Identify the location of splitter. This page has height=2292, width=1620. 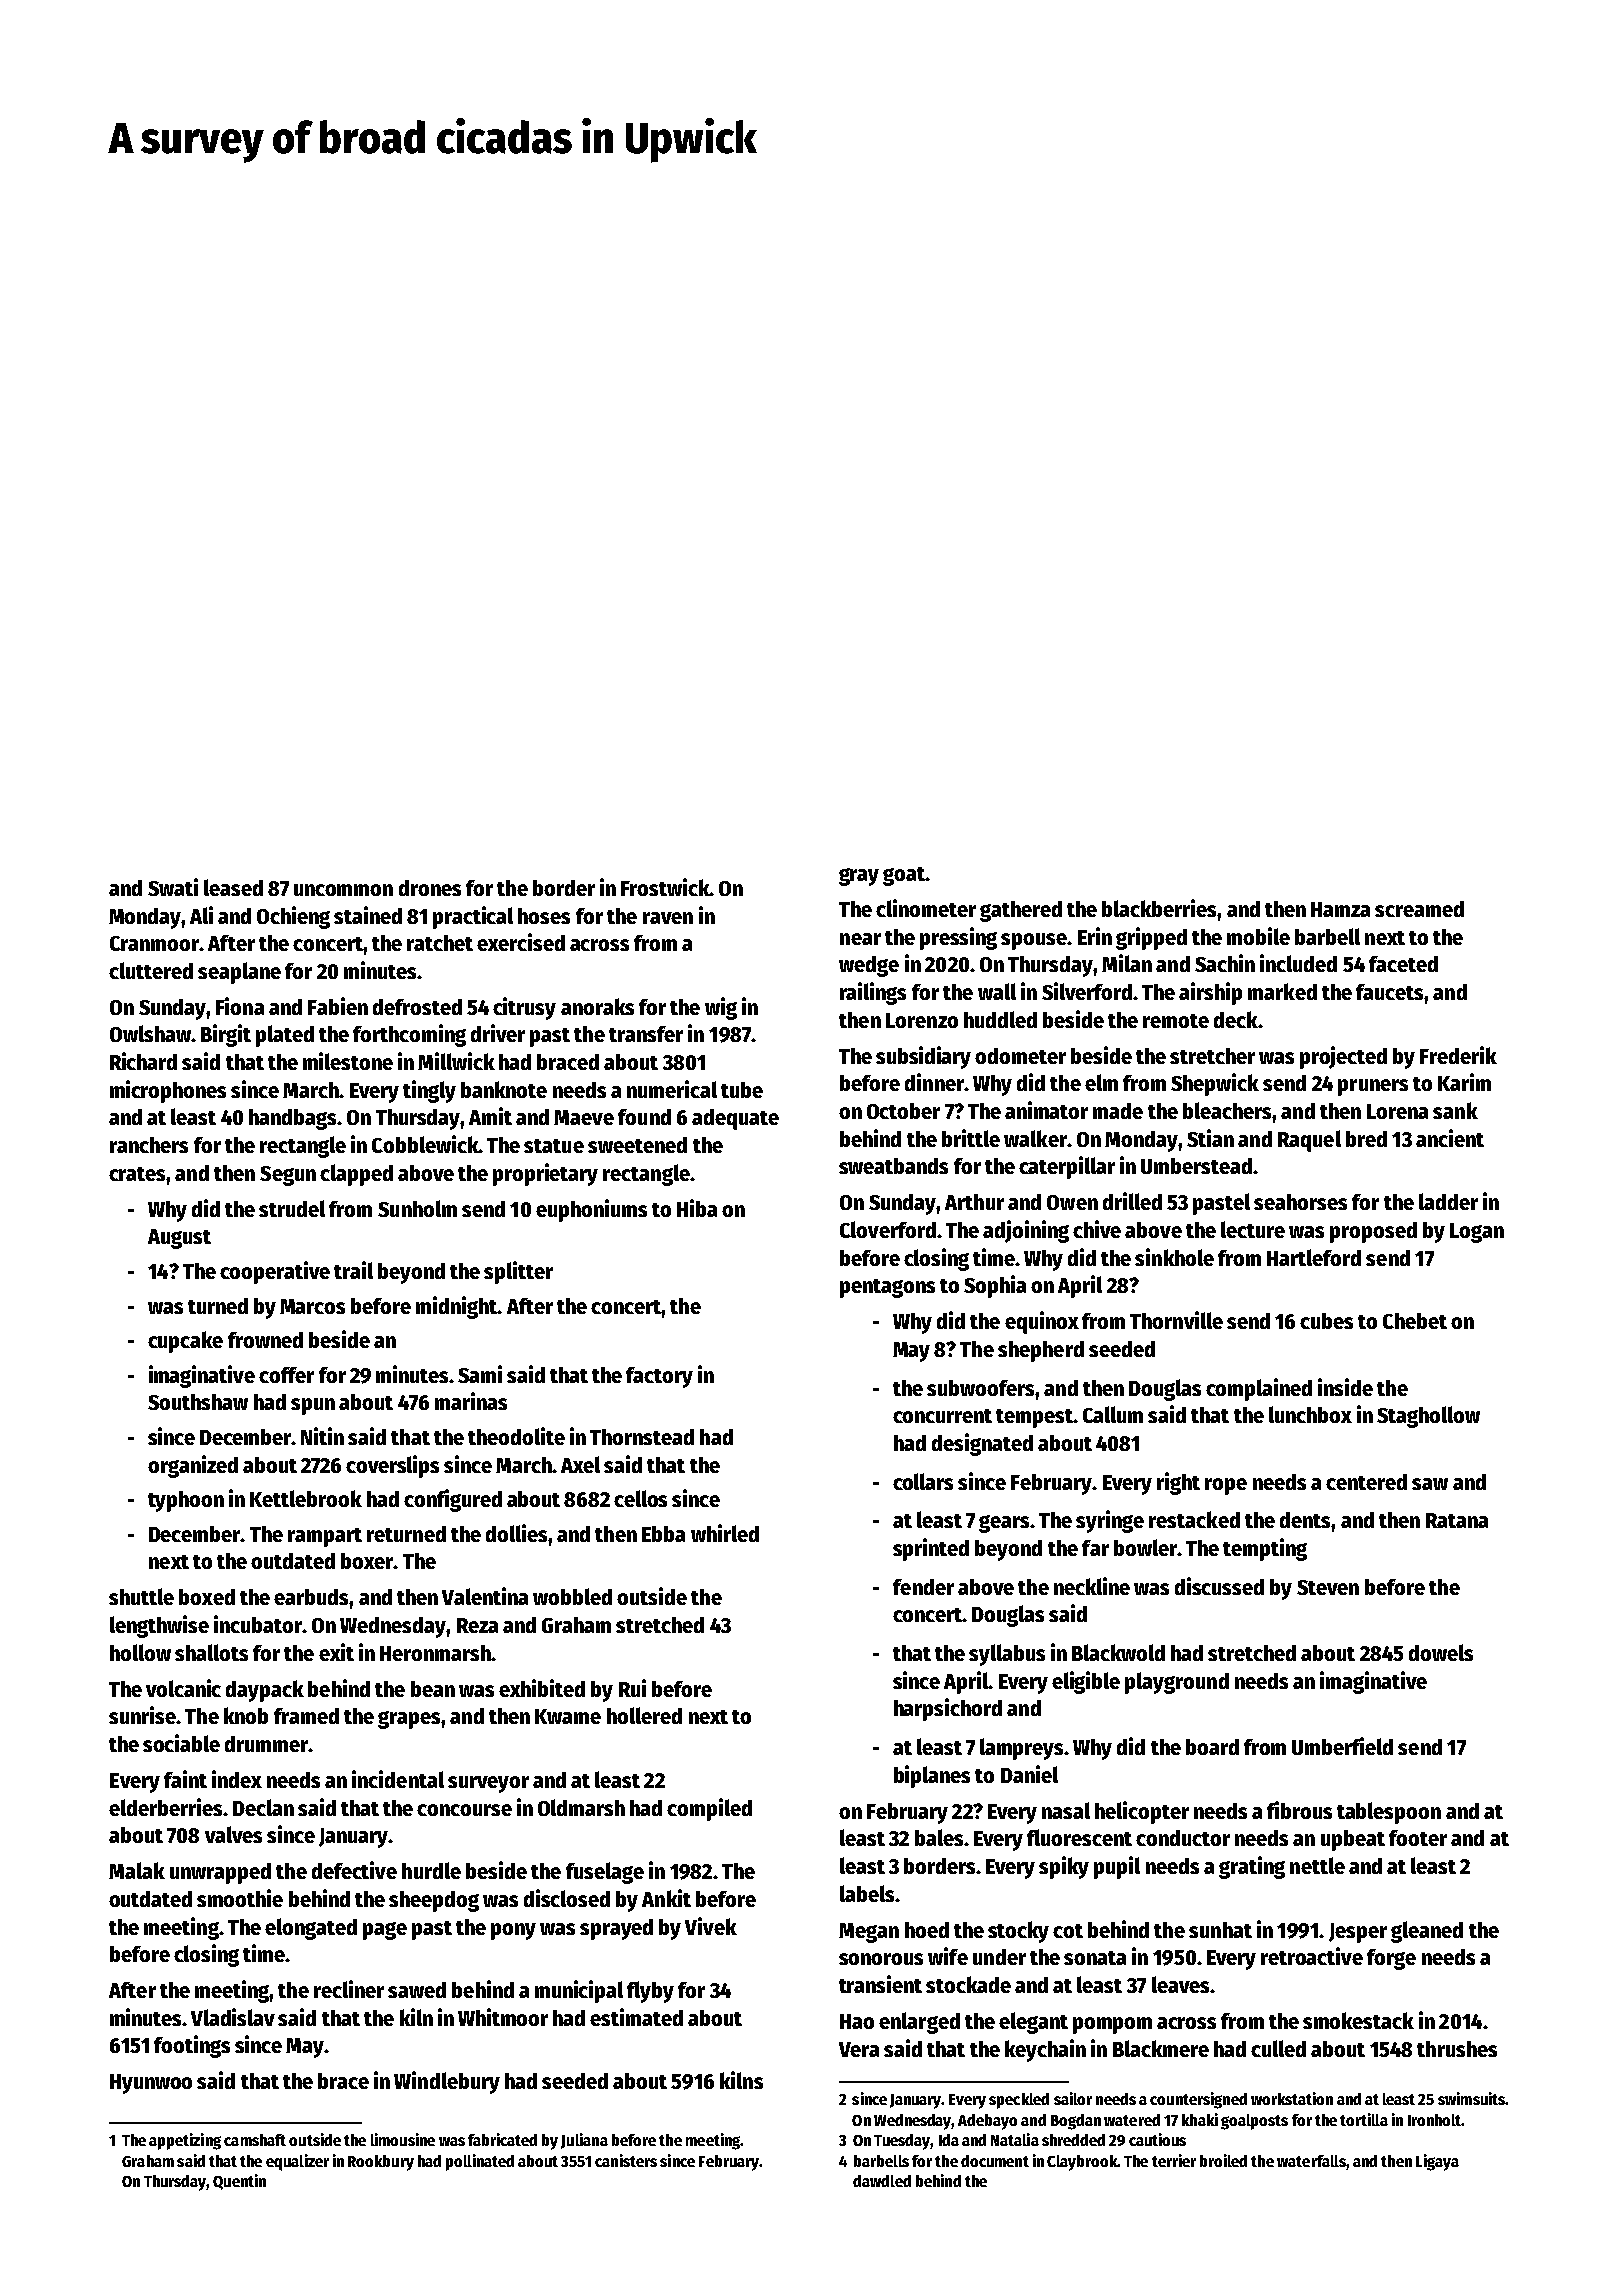
(518, 1272).
